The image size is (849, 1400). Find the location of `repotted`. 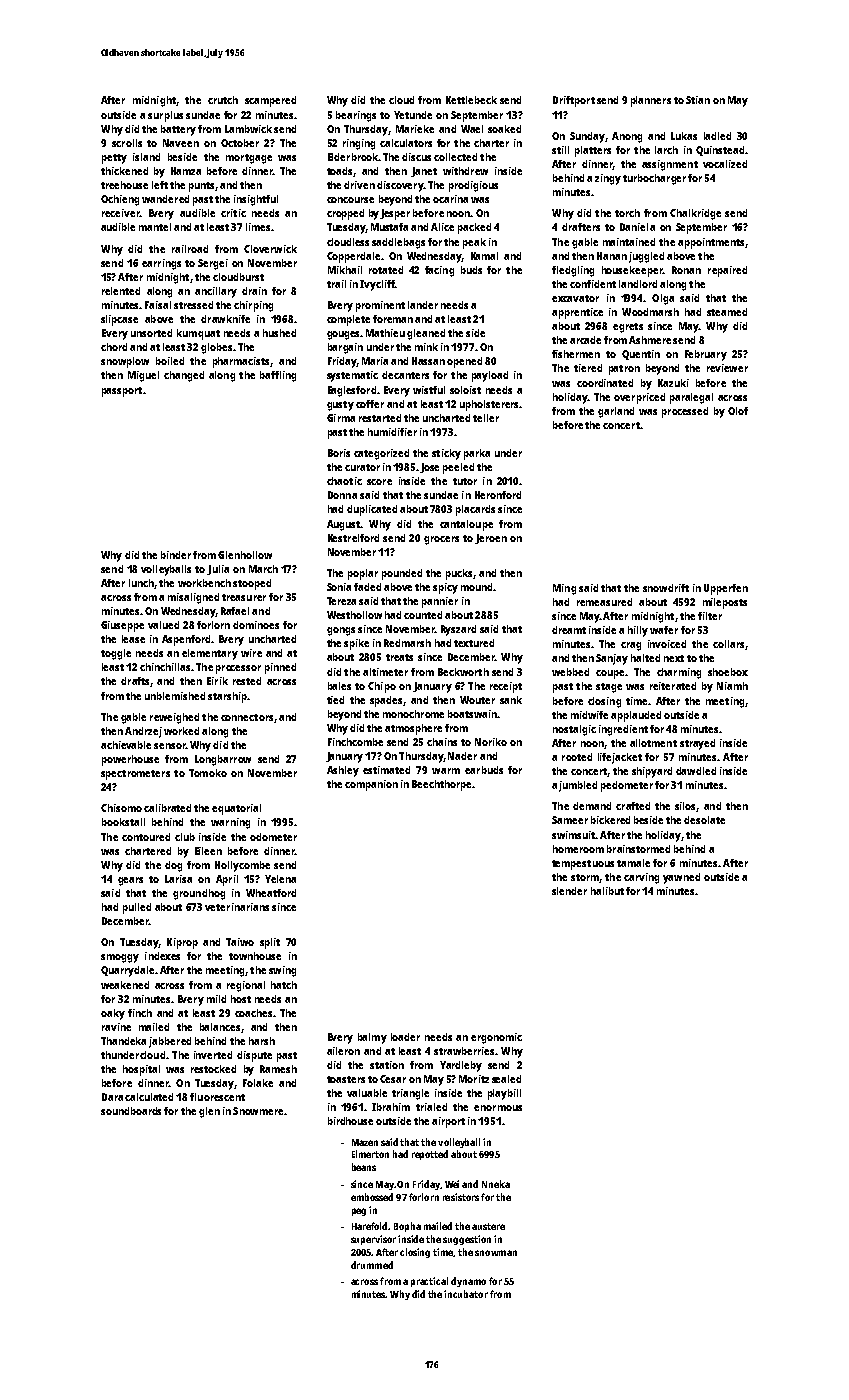

repotted is located at coordinates (430, 1155).
